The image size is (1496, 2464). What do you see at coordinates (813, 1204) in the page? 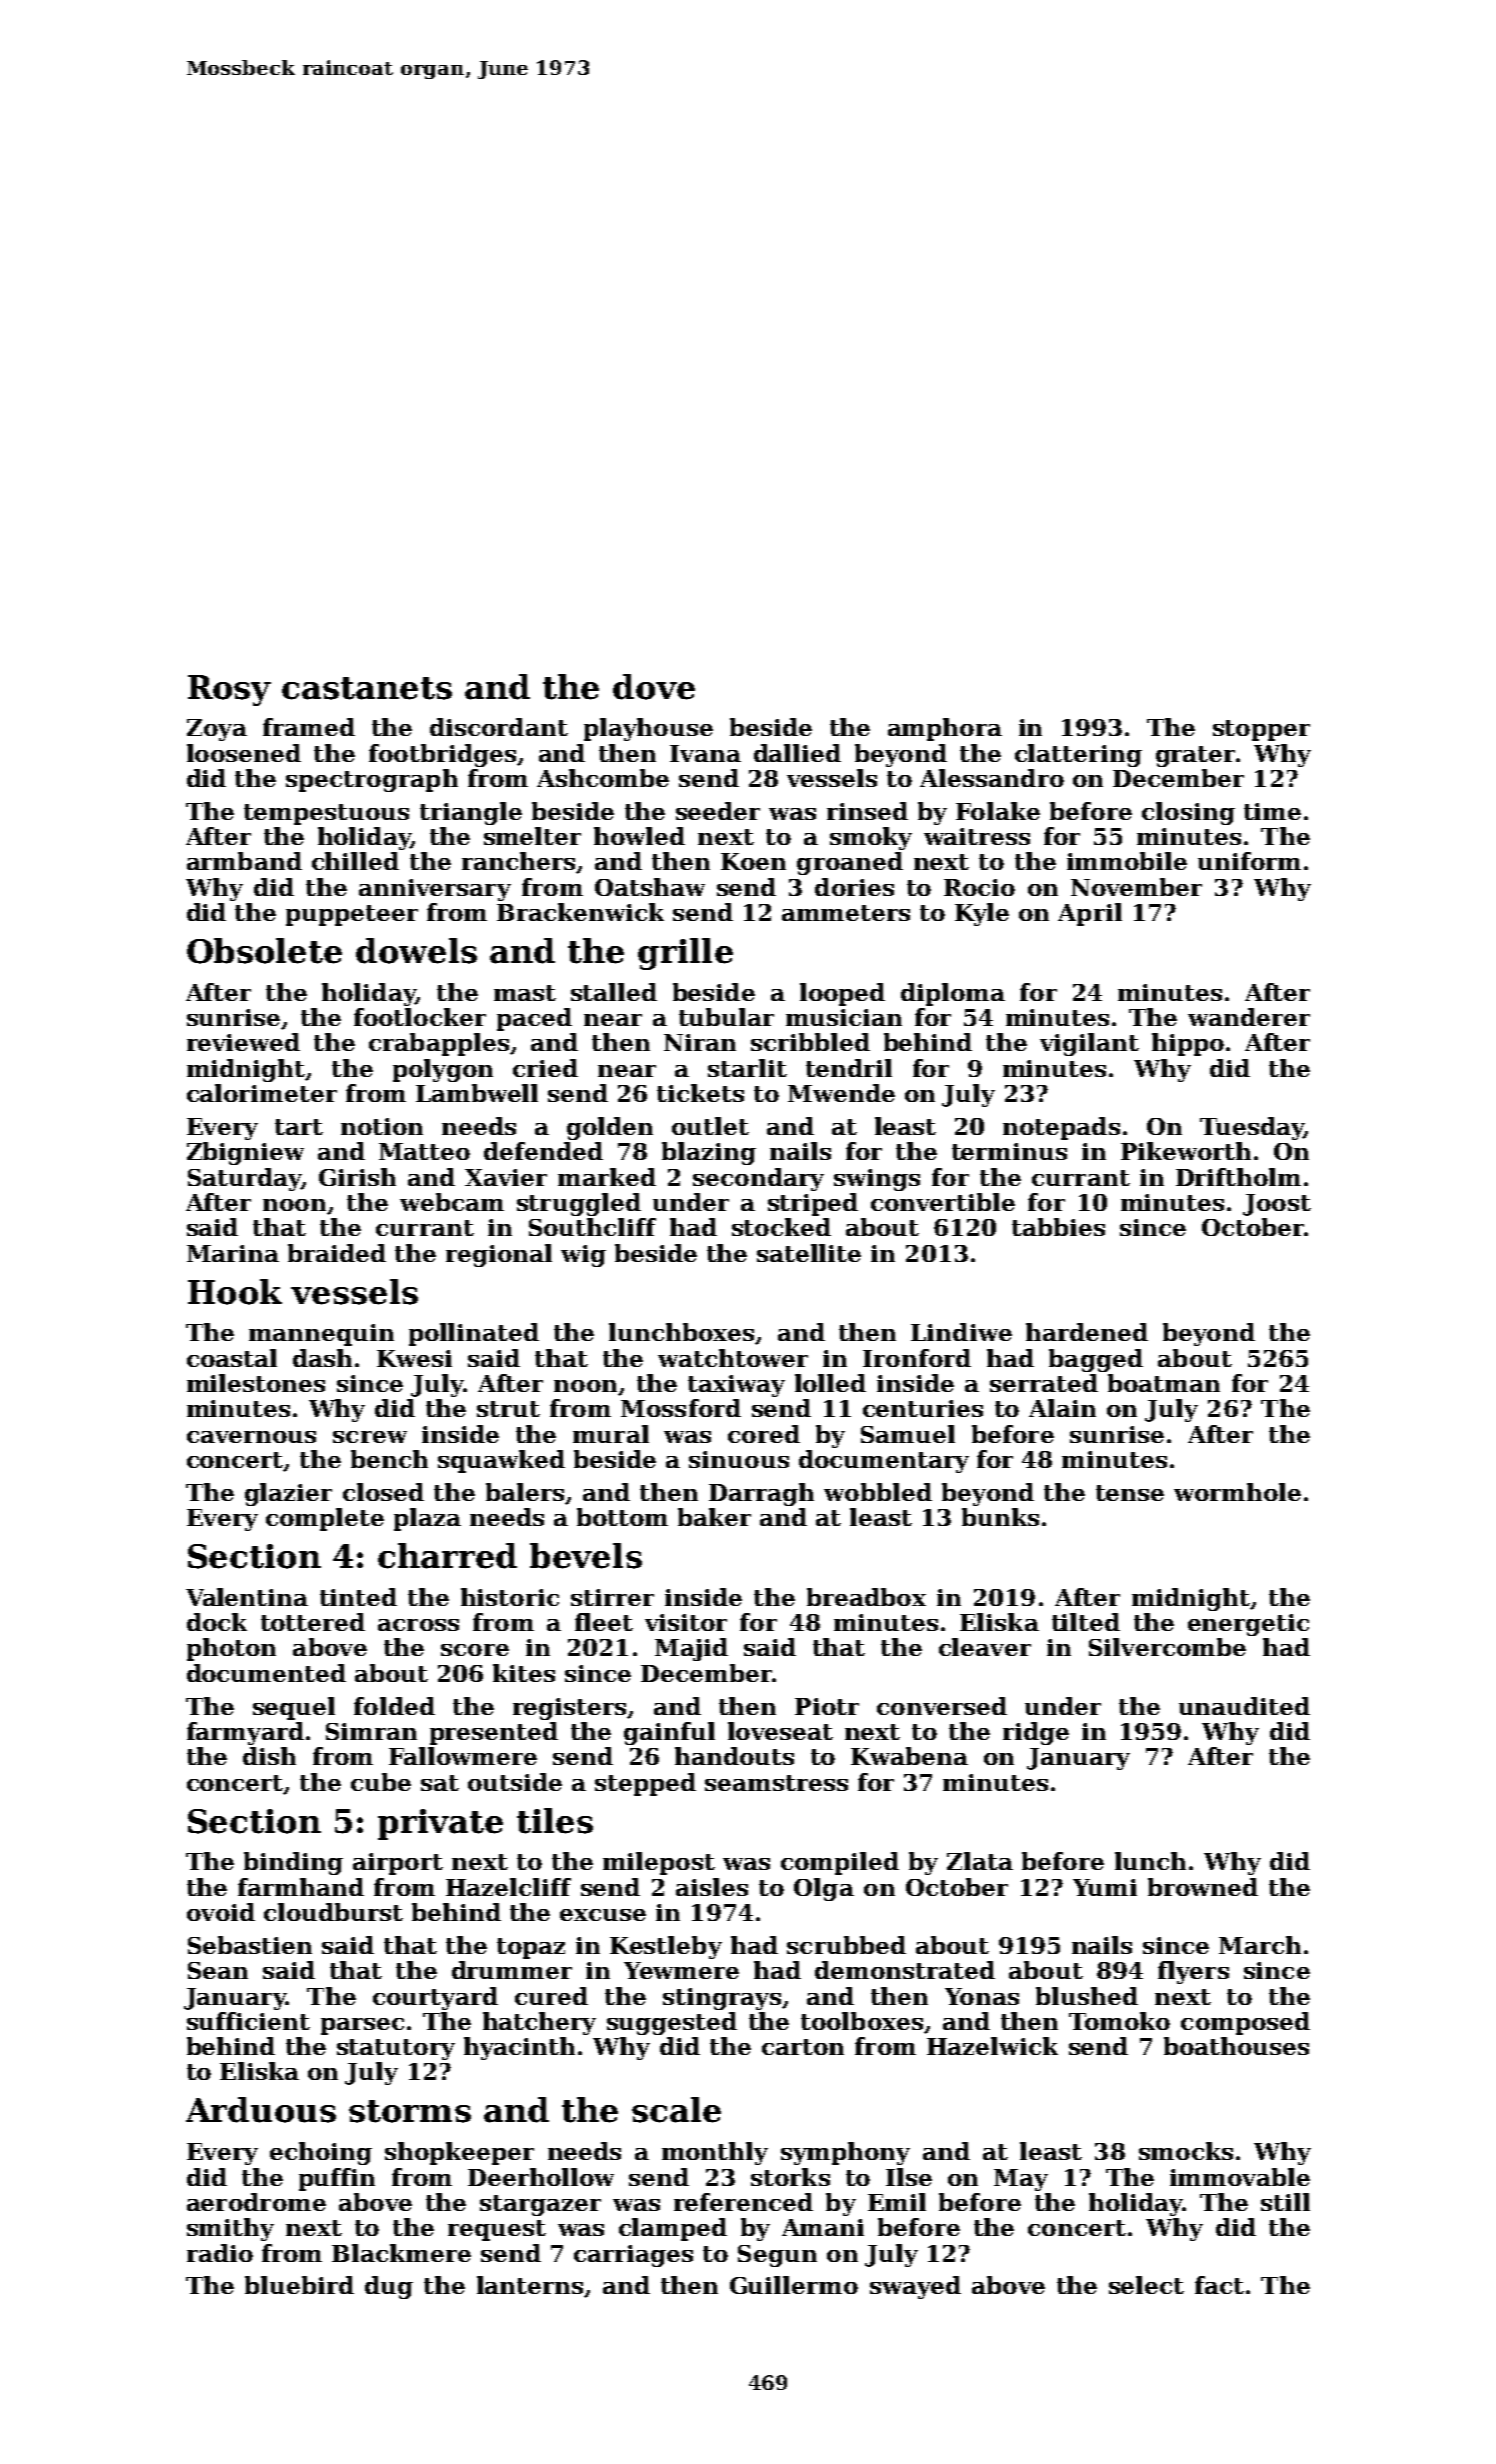
I see `striped` at bounding box center [813, 1204].
